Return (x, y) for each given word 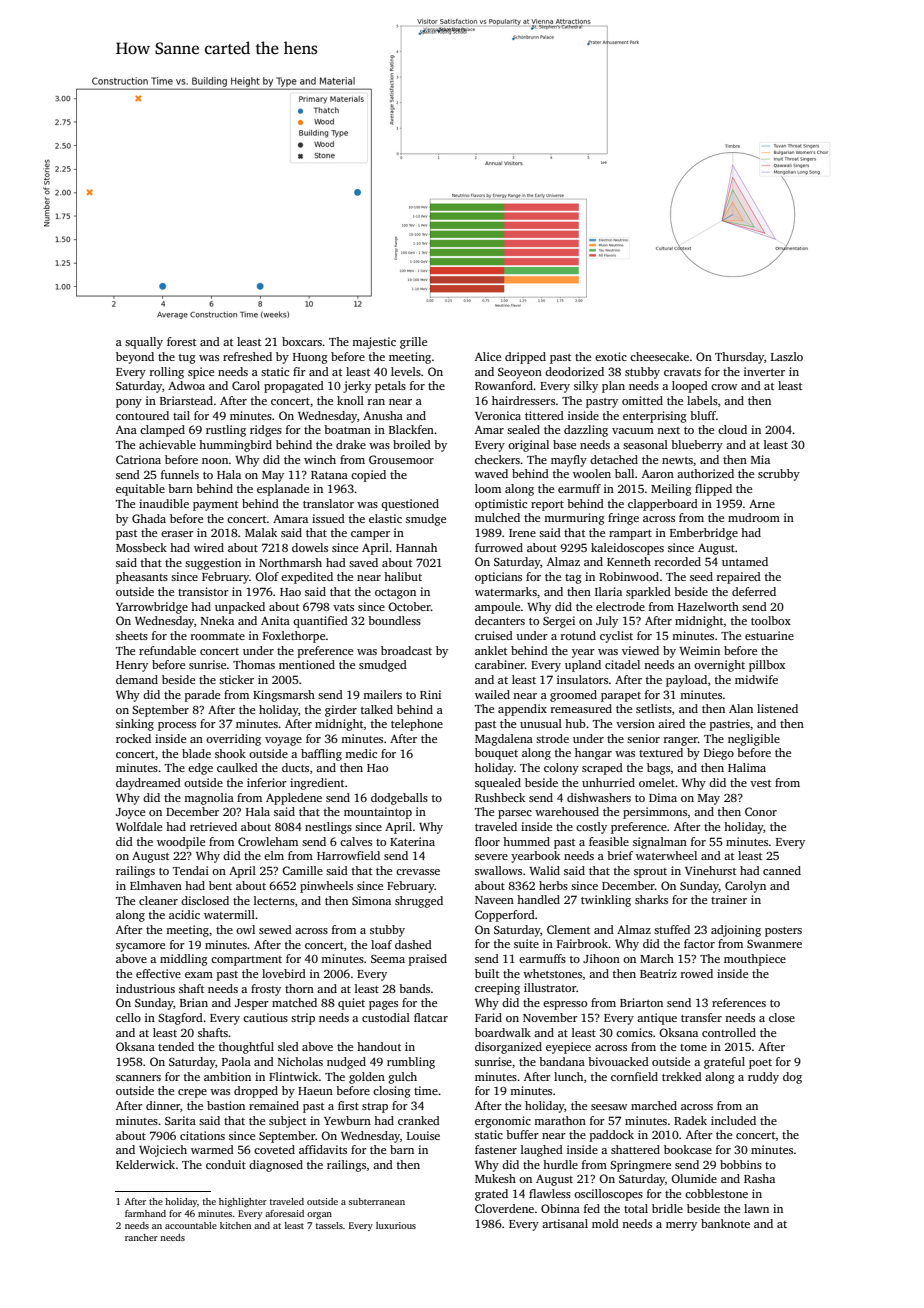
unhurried (608, 782)
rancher (141, 1237)
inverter (764, 371)
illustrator (550, 987)
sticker (236, 679)
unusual (541, 723)
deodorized (574, 371)
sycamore (140, 947)
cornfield (634, 1076)
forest (181, 341)
